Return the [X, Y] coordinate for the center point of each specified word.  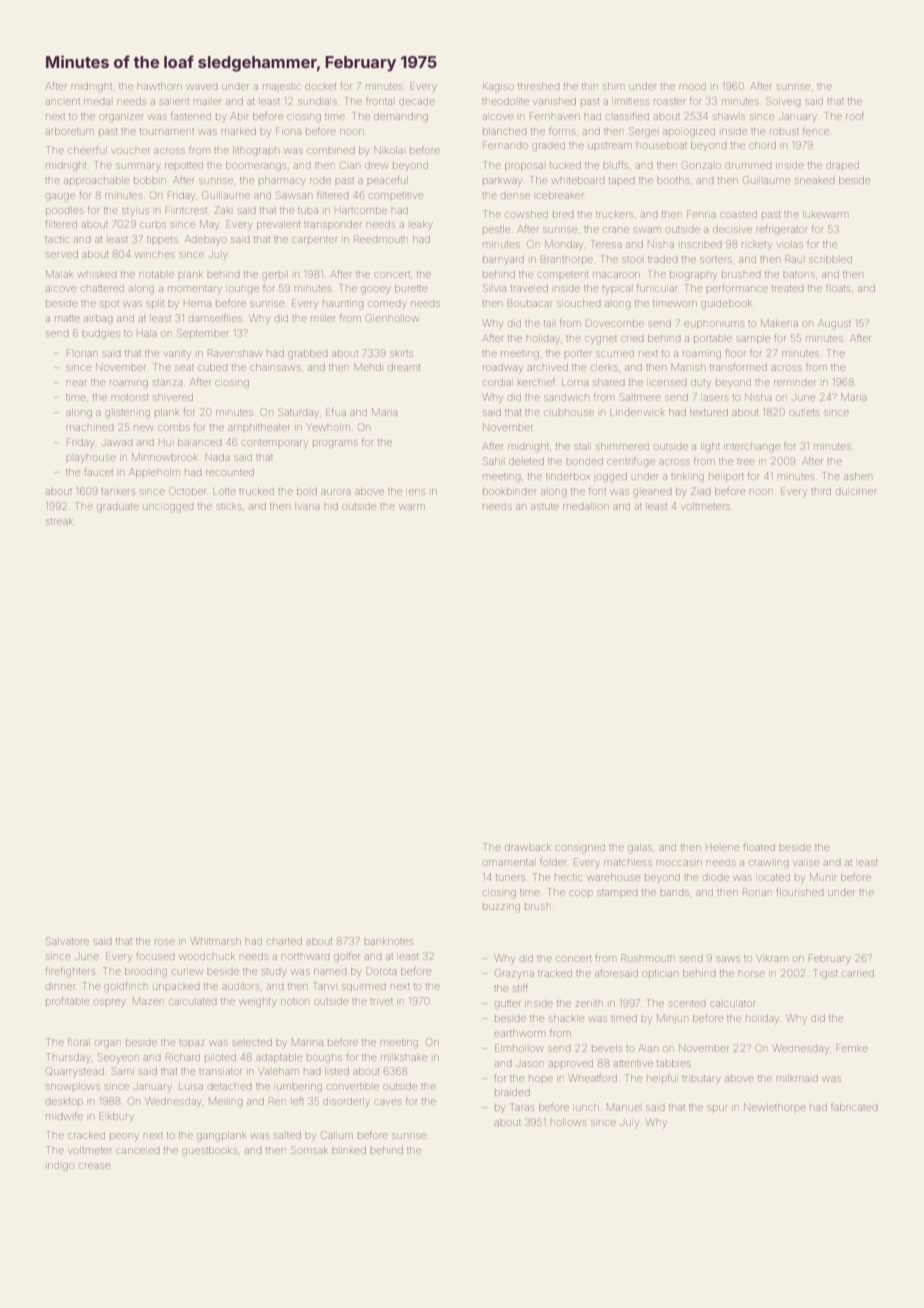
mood [693, 87]
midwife [64, 1117]
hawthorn [160, 86]
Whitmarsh [216, 941]
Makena [779, 323]
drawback [528, 847]
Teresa [606, 244]
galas [640, 849]
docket [320, 87]
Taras [522, 1107]
